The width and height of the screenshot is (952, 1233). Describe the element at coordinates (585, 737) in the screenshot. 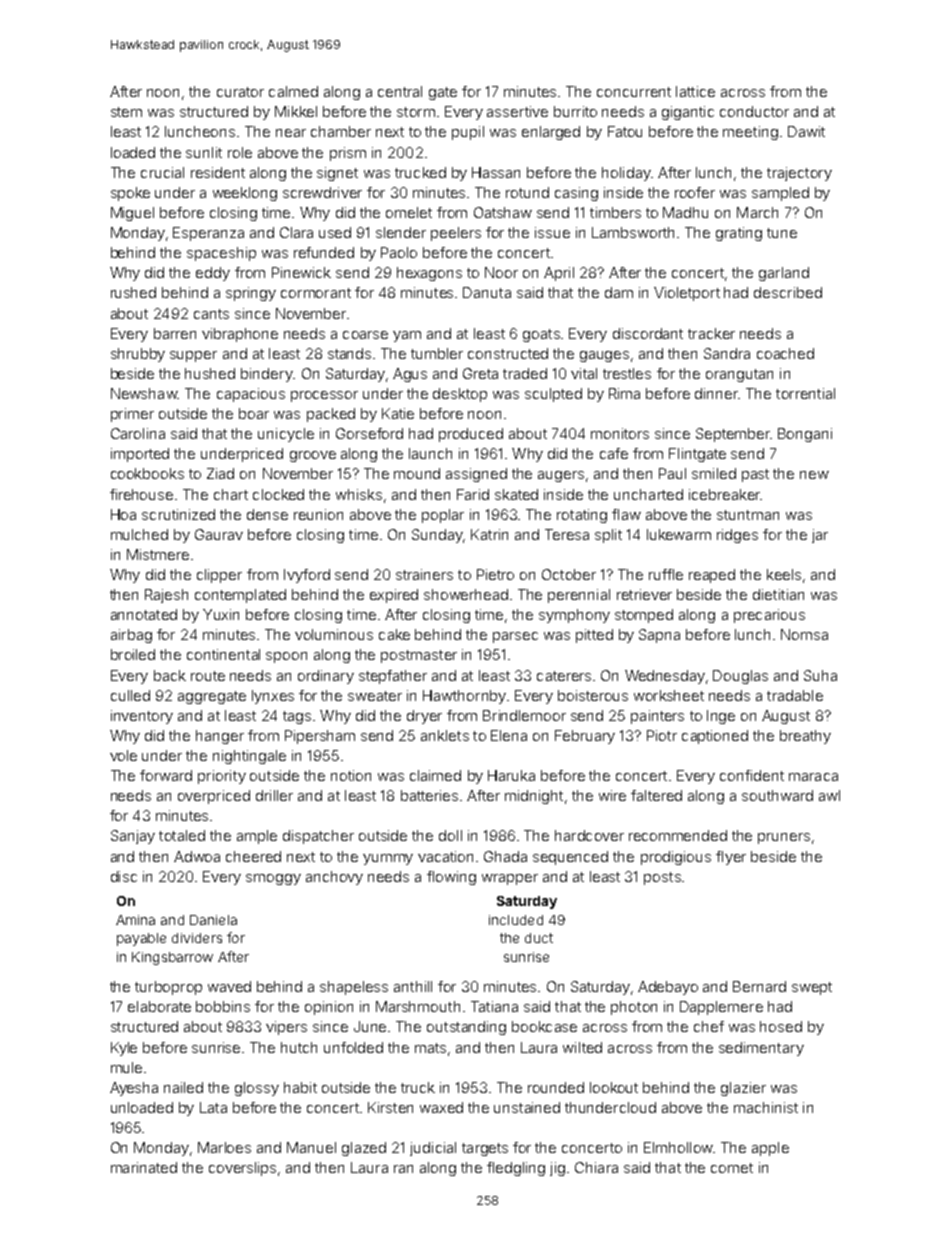

I see `February` at that location.
